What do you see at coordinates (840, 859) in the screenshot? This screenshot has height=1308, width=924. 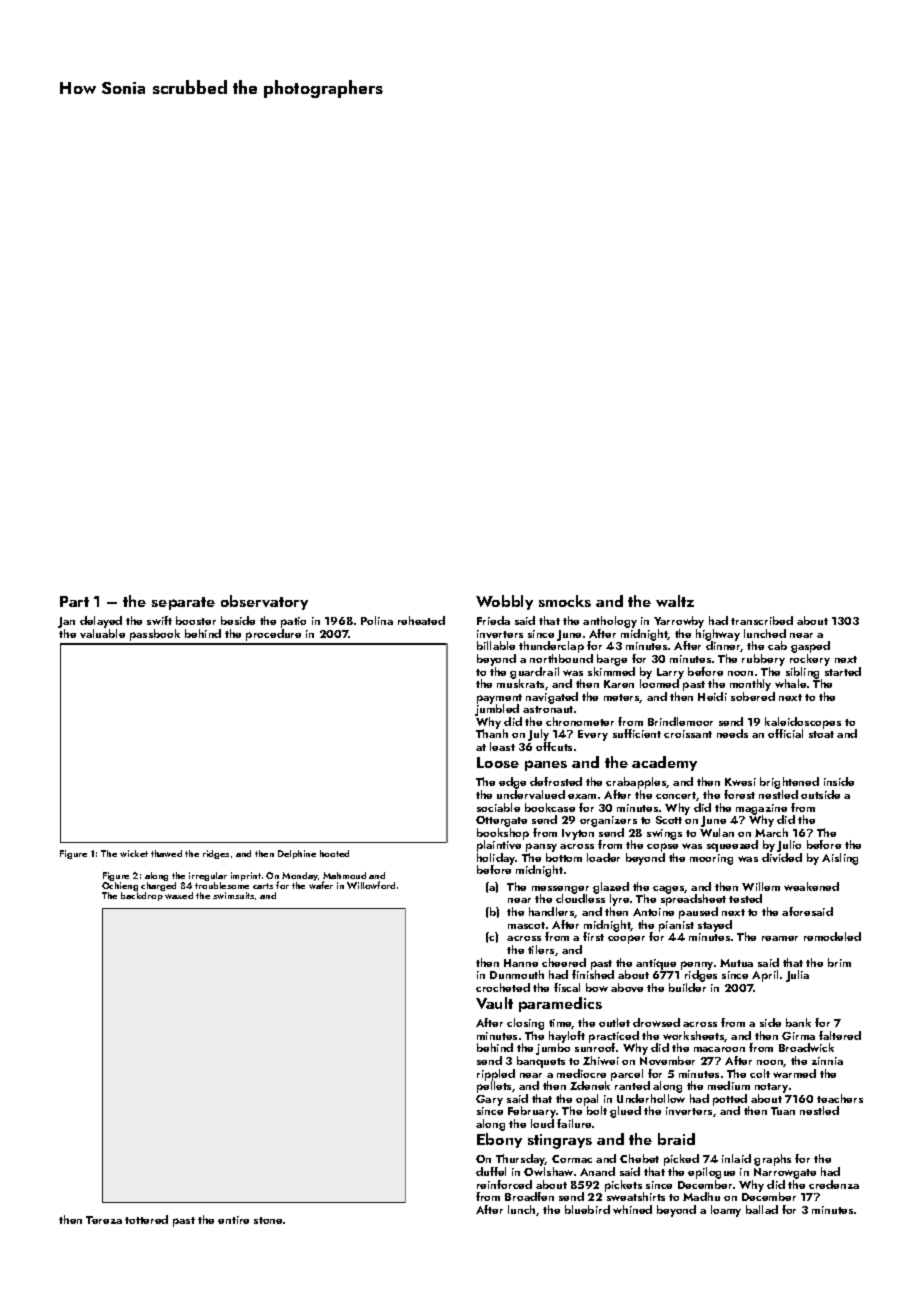 I see `Aisling` at bounding box center [840, 859].
